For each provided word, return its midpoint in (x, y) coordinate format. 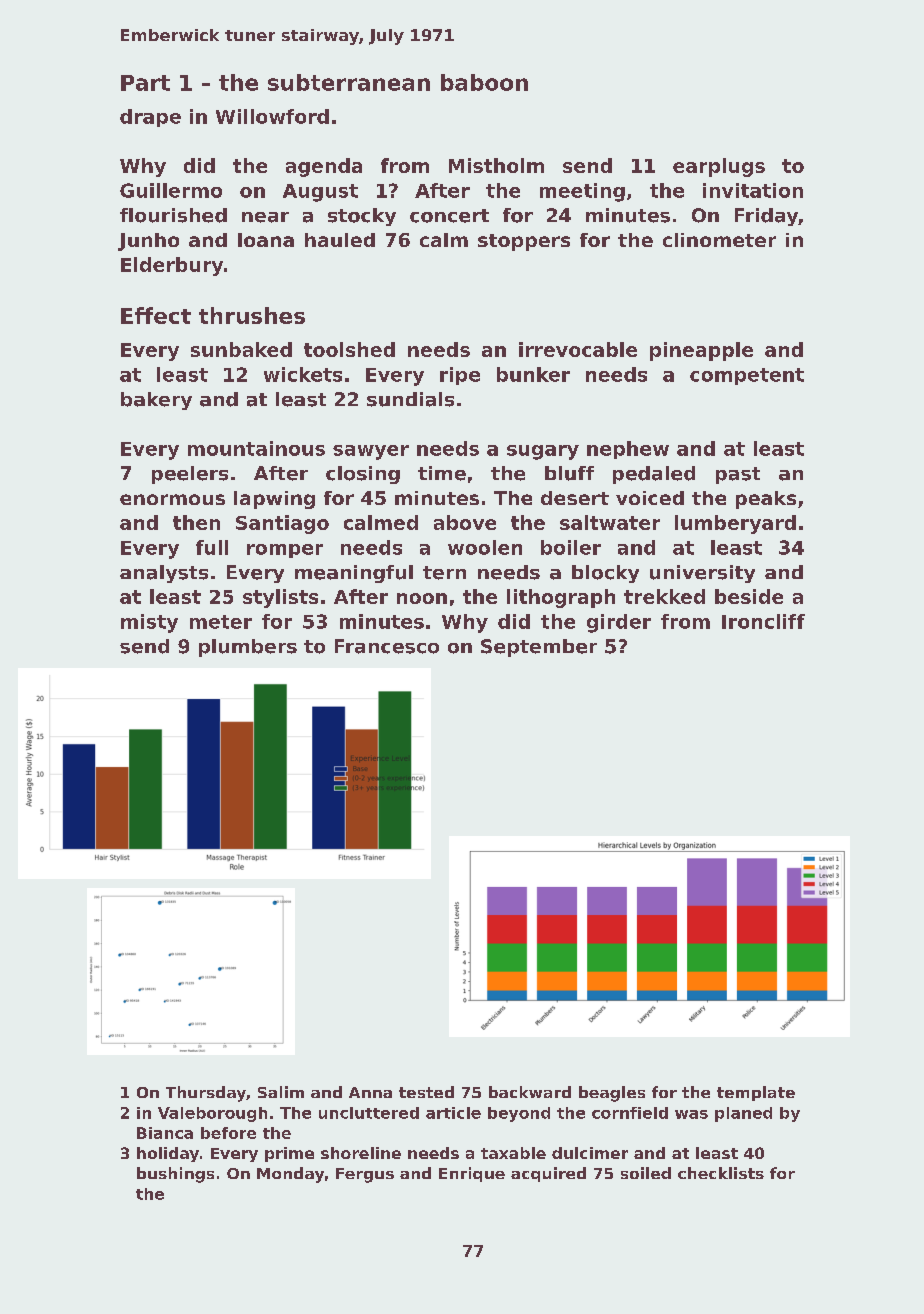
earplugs (719, 167)
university (702, 574)
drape (150, 118)
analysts (164, 574)
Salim (281, 1092)
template (756, 1093)
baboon (484, 82)
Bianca (165, 1133)
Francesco (387, 646)
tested (426, 1092)
